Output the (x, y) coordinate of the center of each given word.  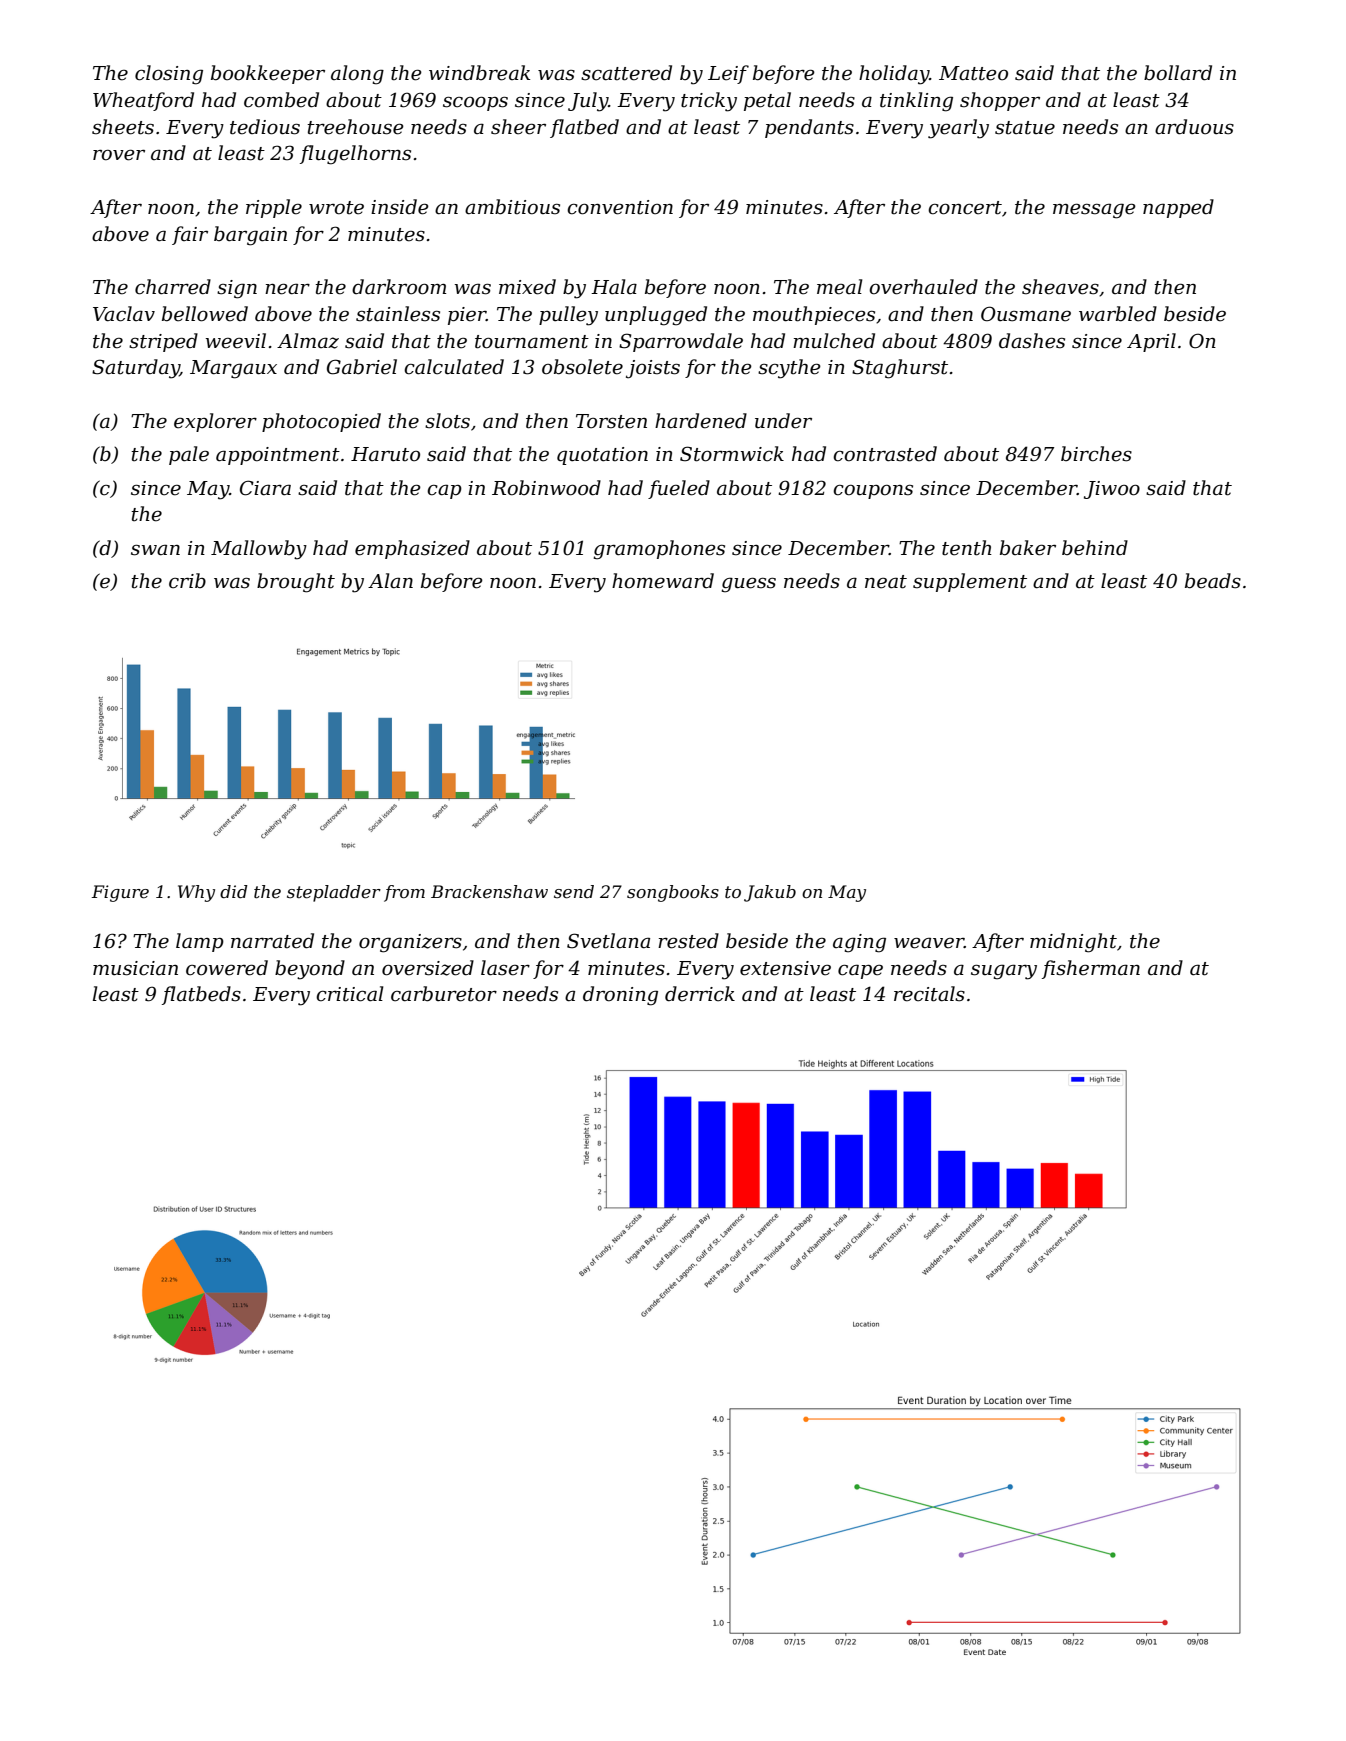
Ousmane (1026, 314)
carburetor (444, 994)
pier (467, 316)
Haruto (385, 454)
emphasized (412, 549)
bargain (250, 236)
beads (1213, 581)
